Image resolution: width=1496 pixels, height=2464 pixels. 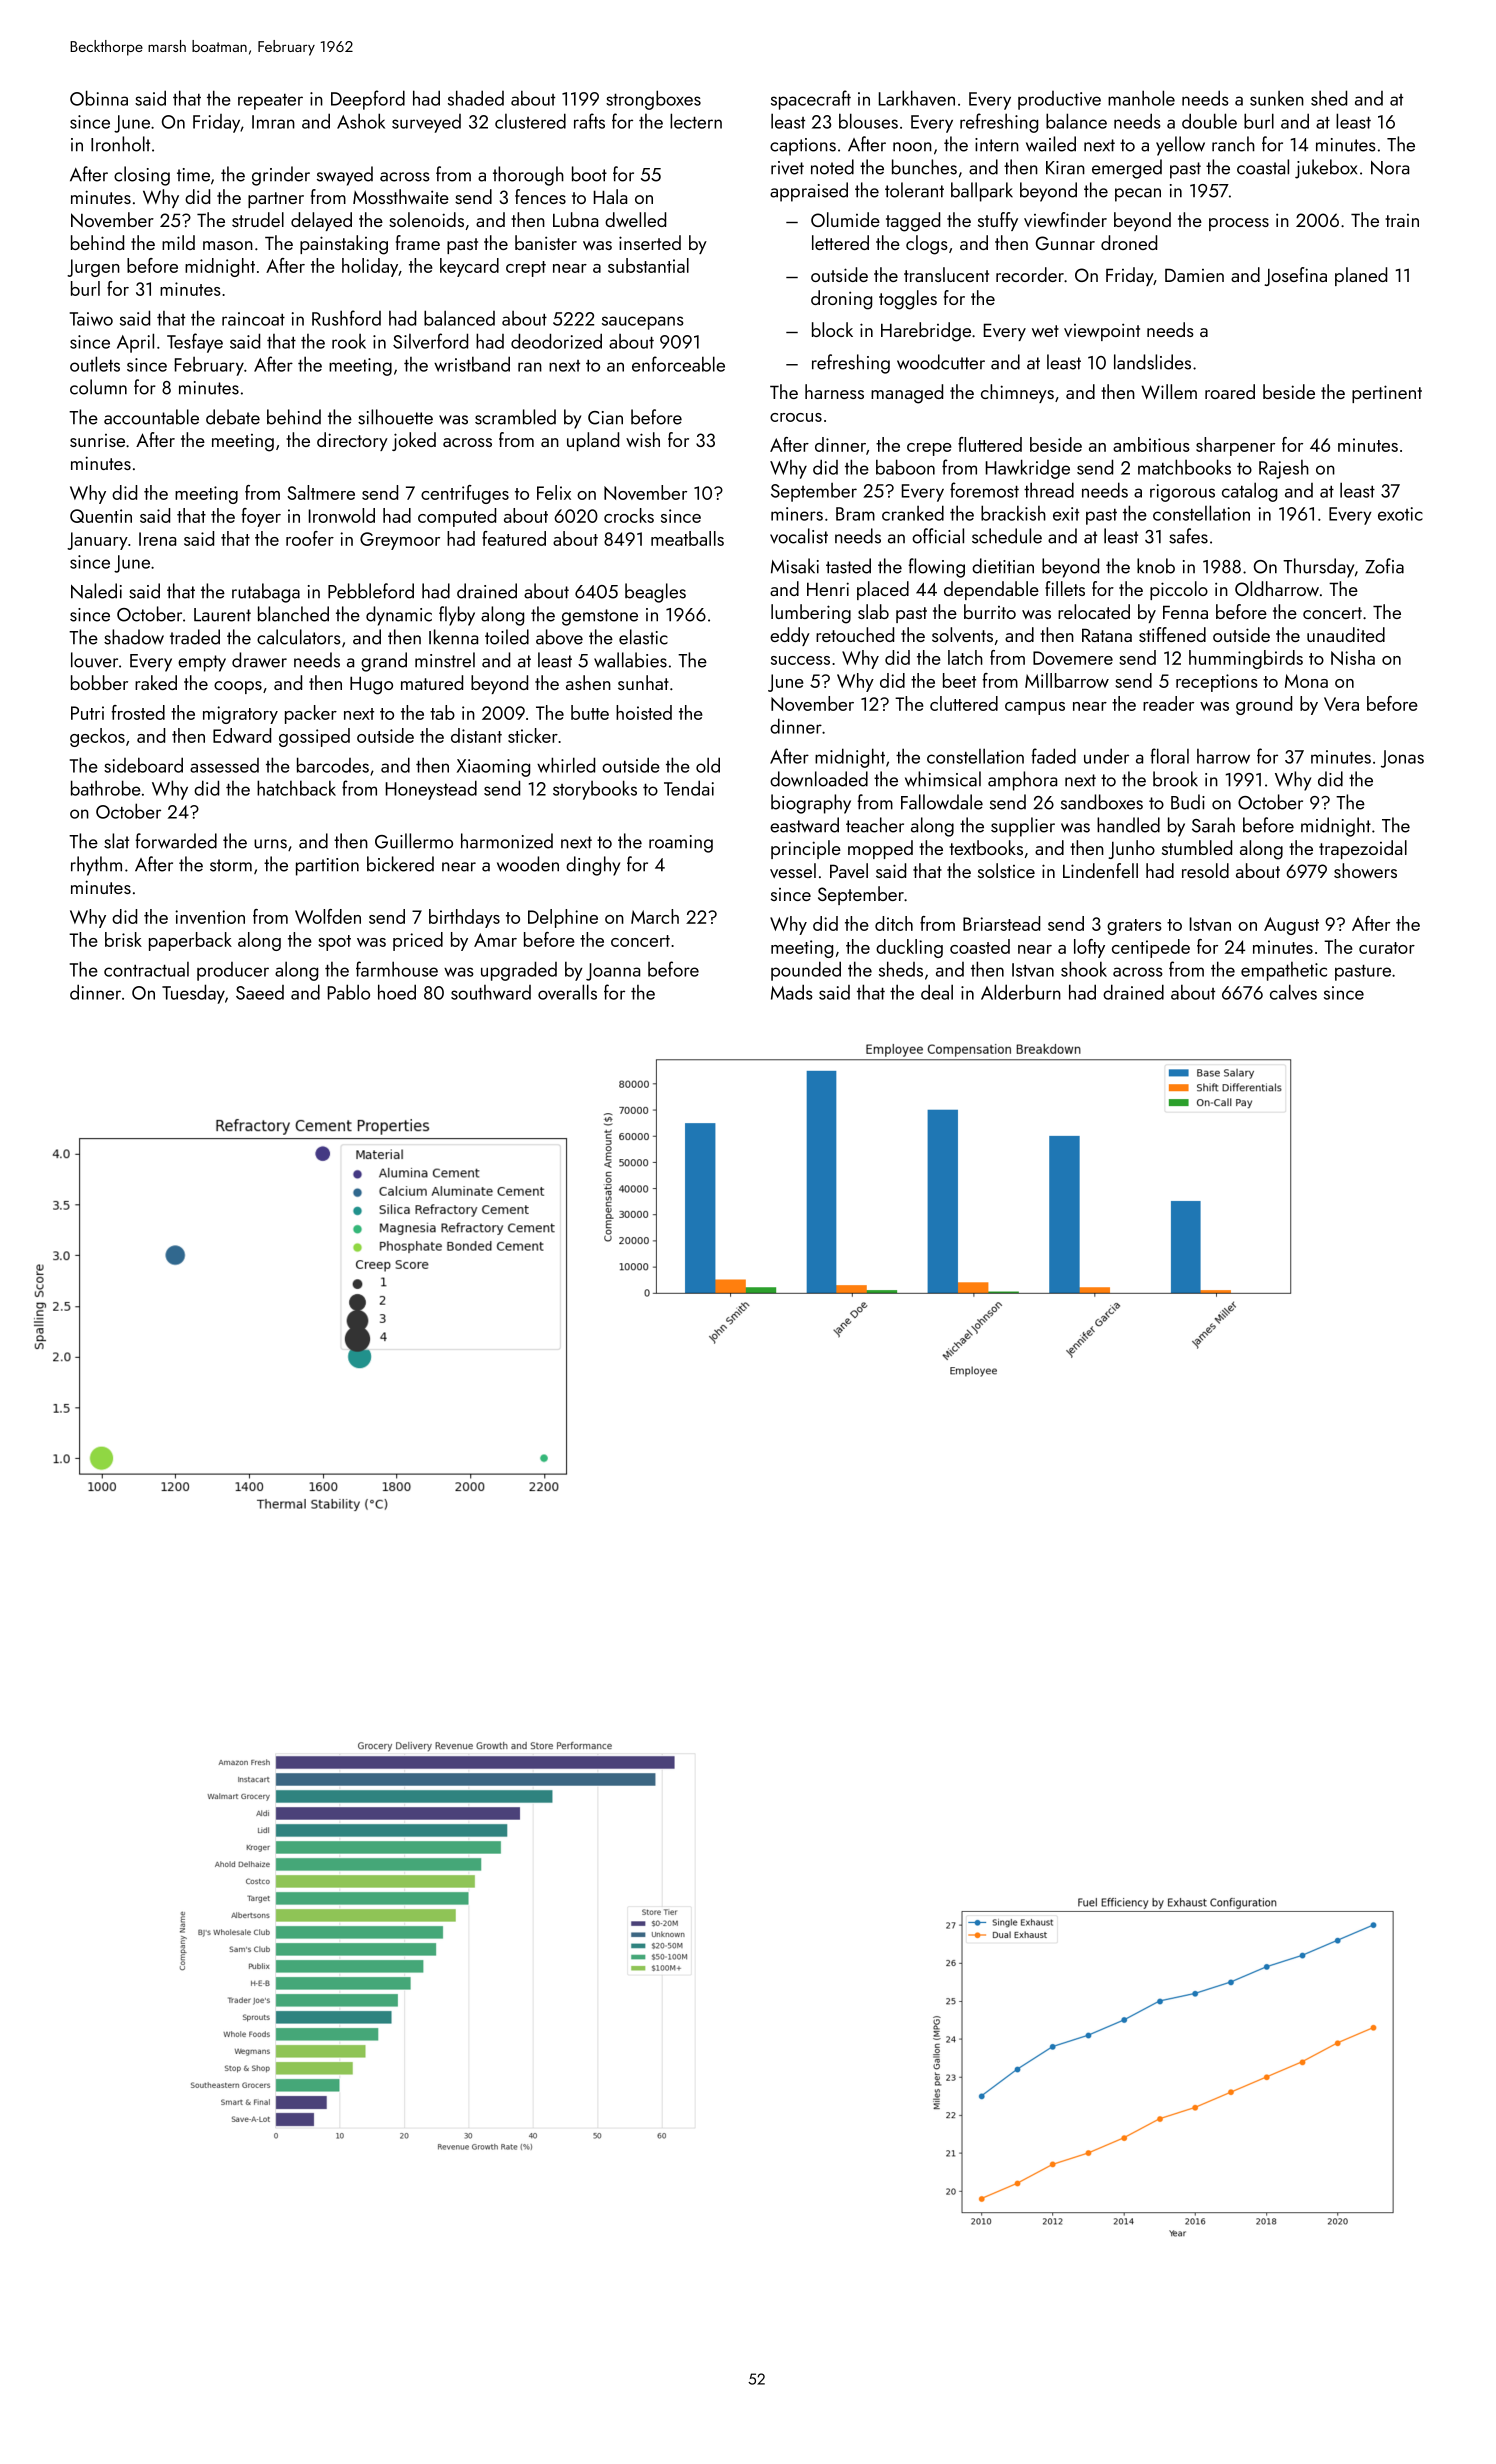 What do you see at coordinates (1141, 98) in the page?
I see `manhole` at bounding box center [1141, 98].
